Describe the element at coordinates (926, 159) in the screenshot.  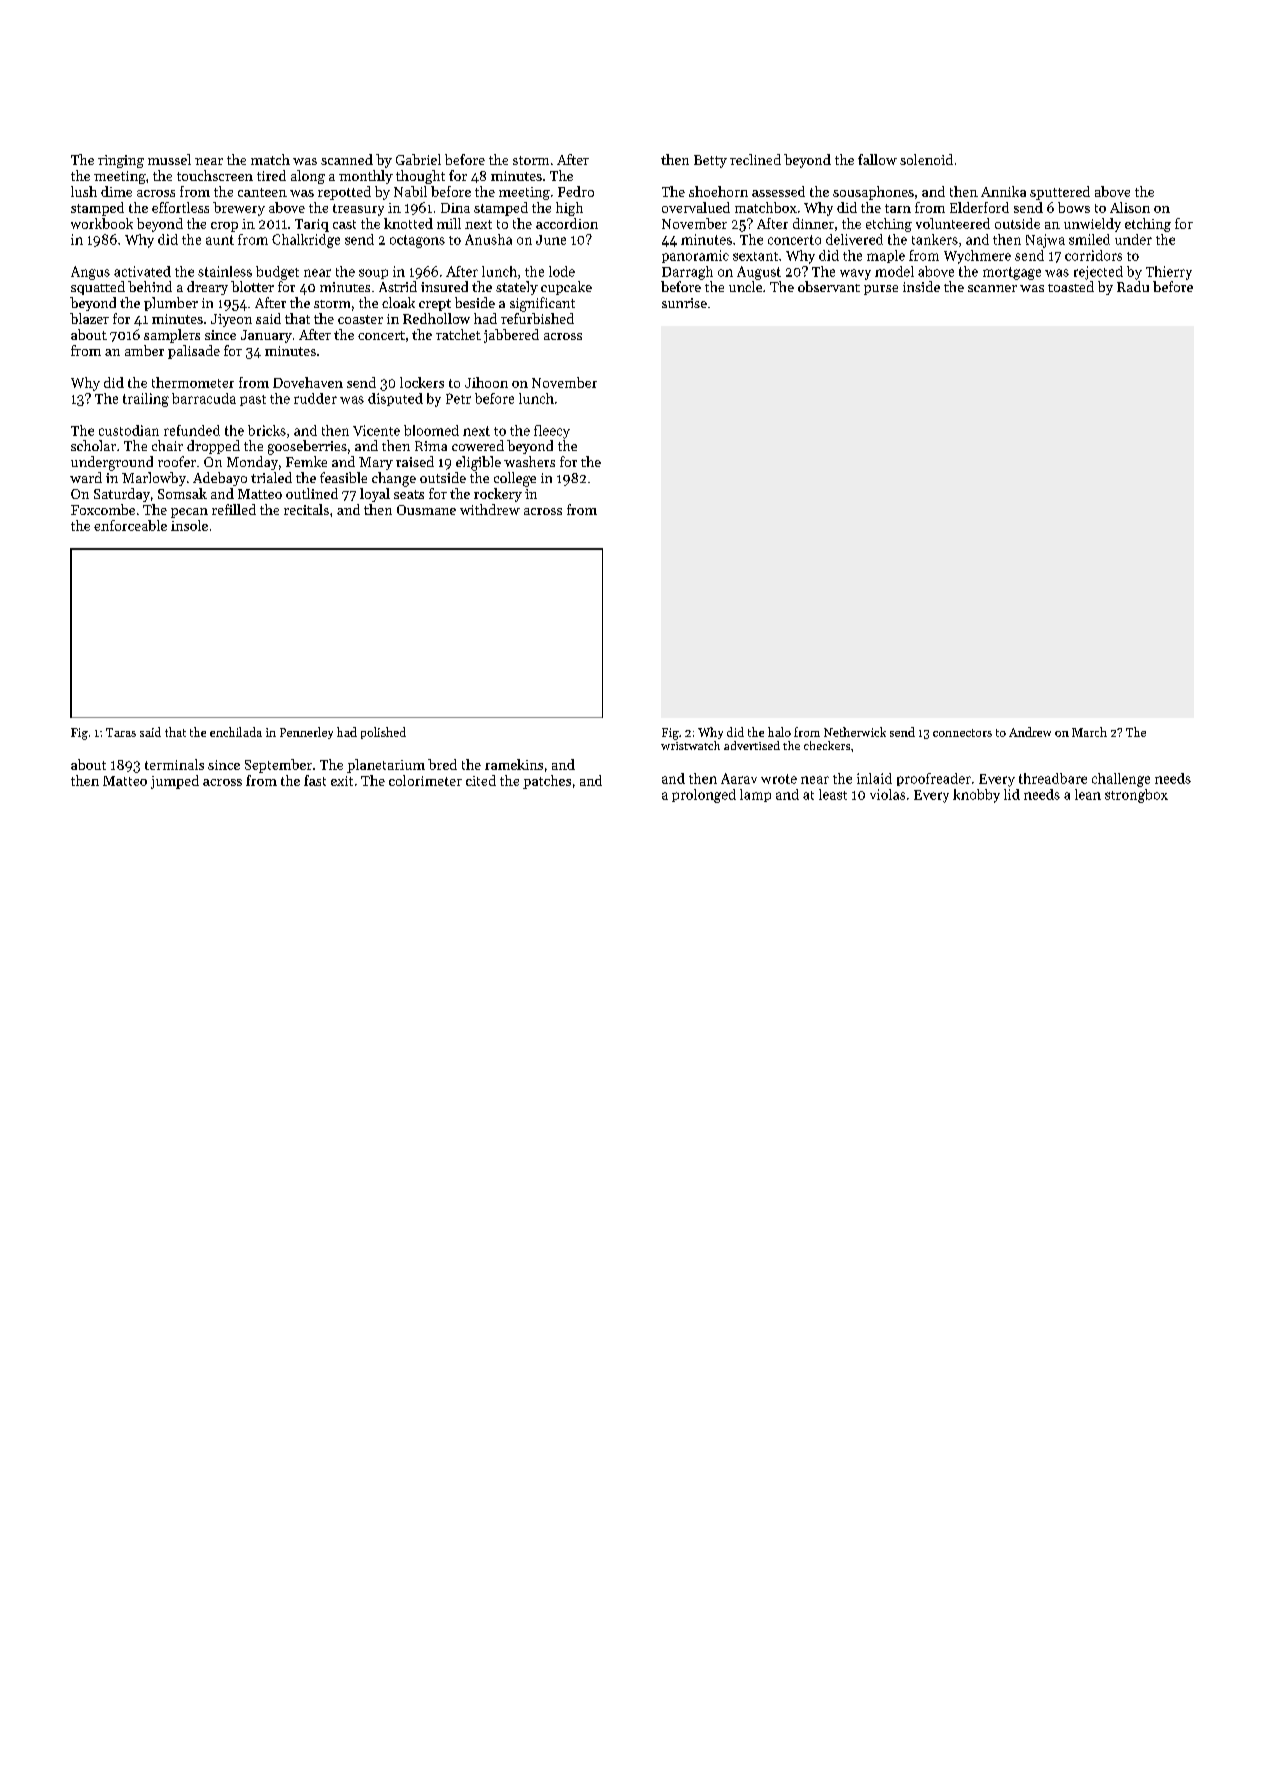
I see `solenoid` at that location.
